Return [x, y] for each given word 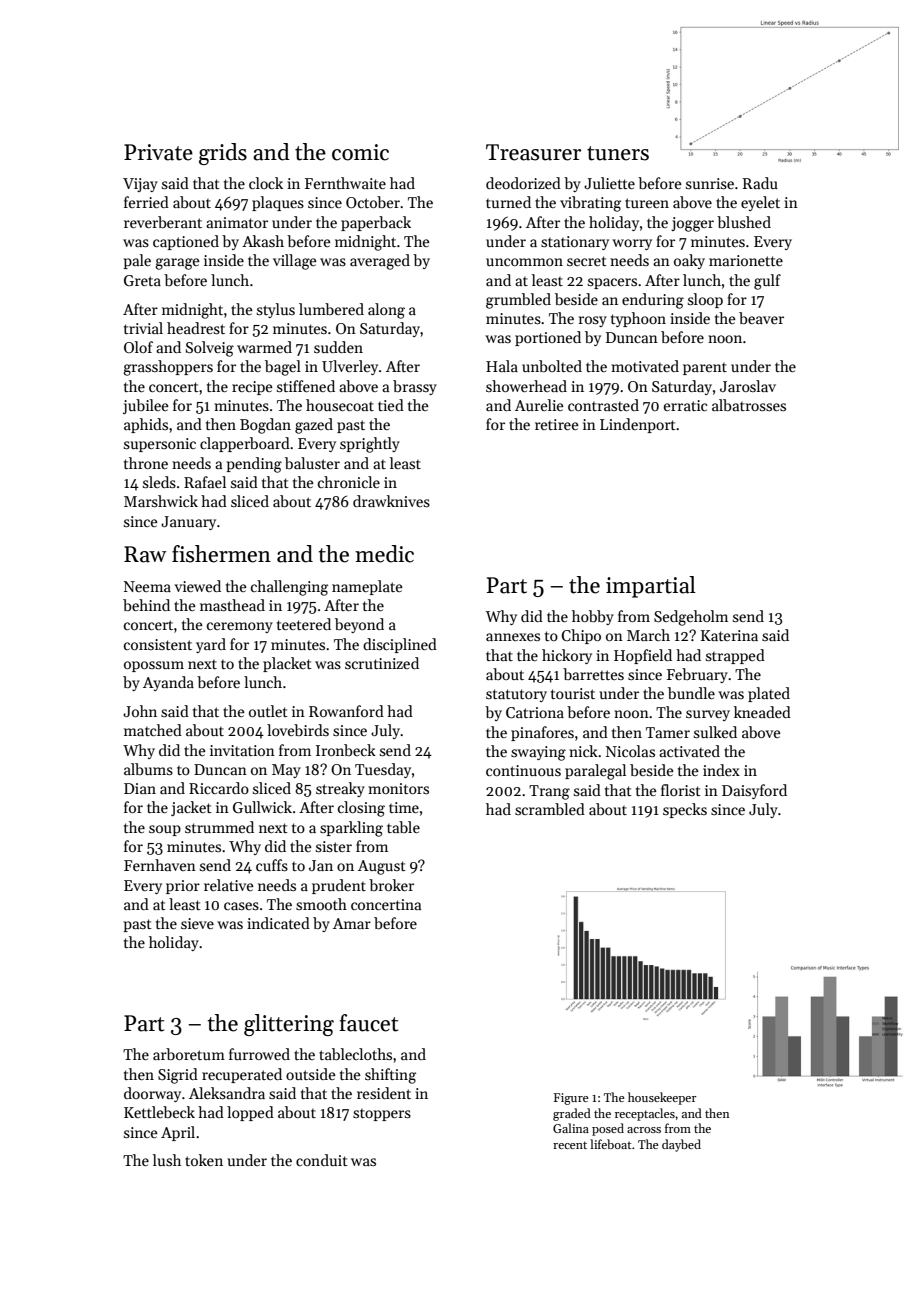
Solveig [210, 349]
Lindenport [638, 425]
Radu [760, 183]
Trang [549, 792]
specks [685, 810]
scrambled [550, 809]
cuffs [272, 865]
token [204, 1160]
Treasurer [533, 152]
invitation [242, 750]
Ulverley [350, 367]
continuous [523, 770]
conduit [322, 1160]
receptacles [645, 1114]
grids [223, 154]
